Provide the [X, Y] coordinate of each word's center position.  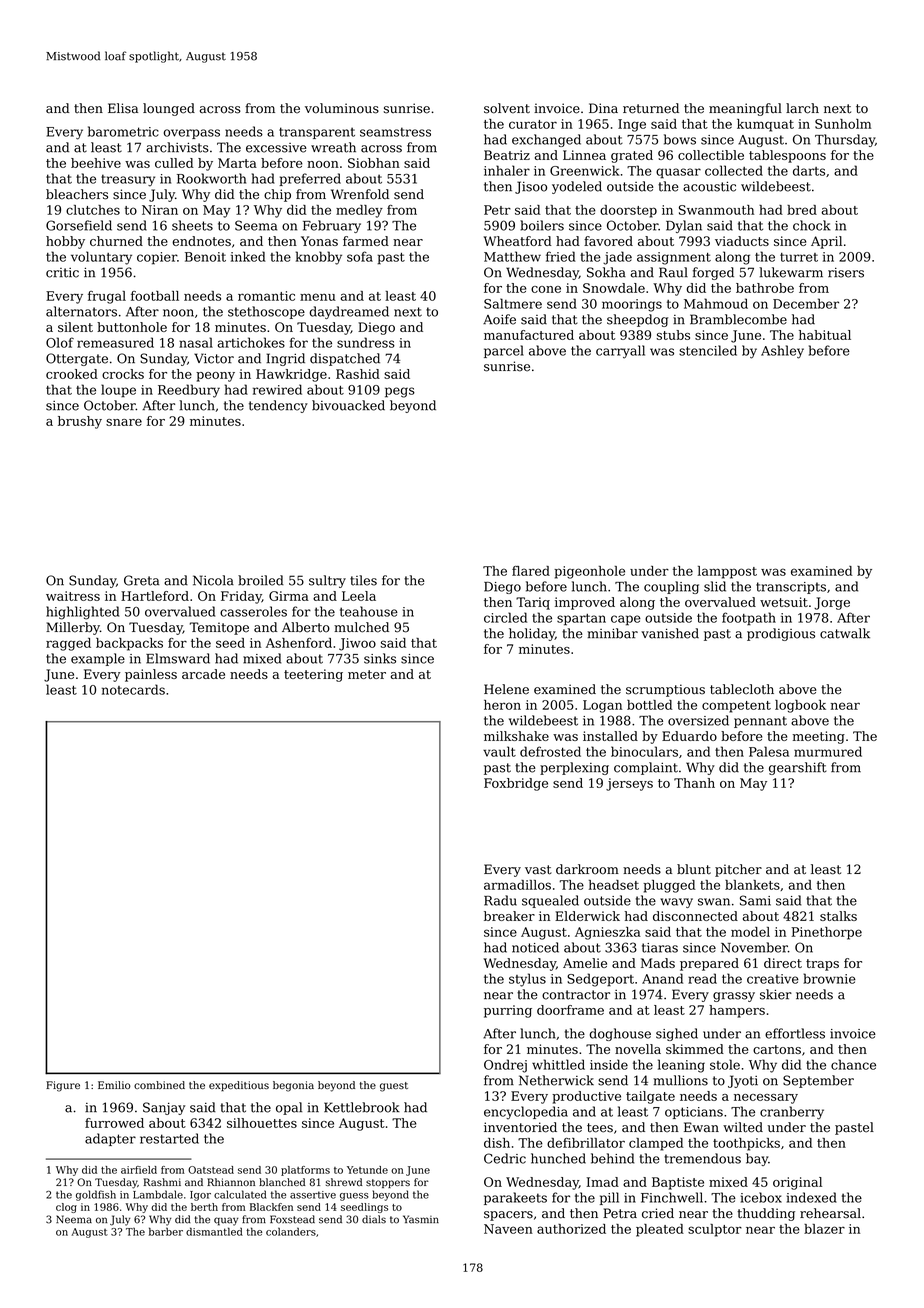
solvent [507, 108]
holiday [532, 634]
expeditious [239, 1086]
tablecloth [742, 689]
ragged [68, 644]
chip [277, 195]
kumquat [765, 125]
